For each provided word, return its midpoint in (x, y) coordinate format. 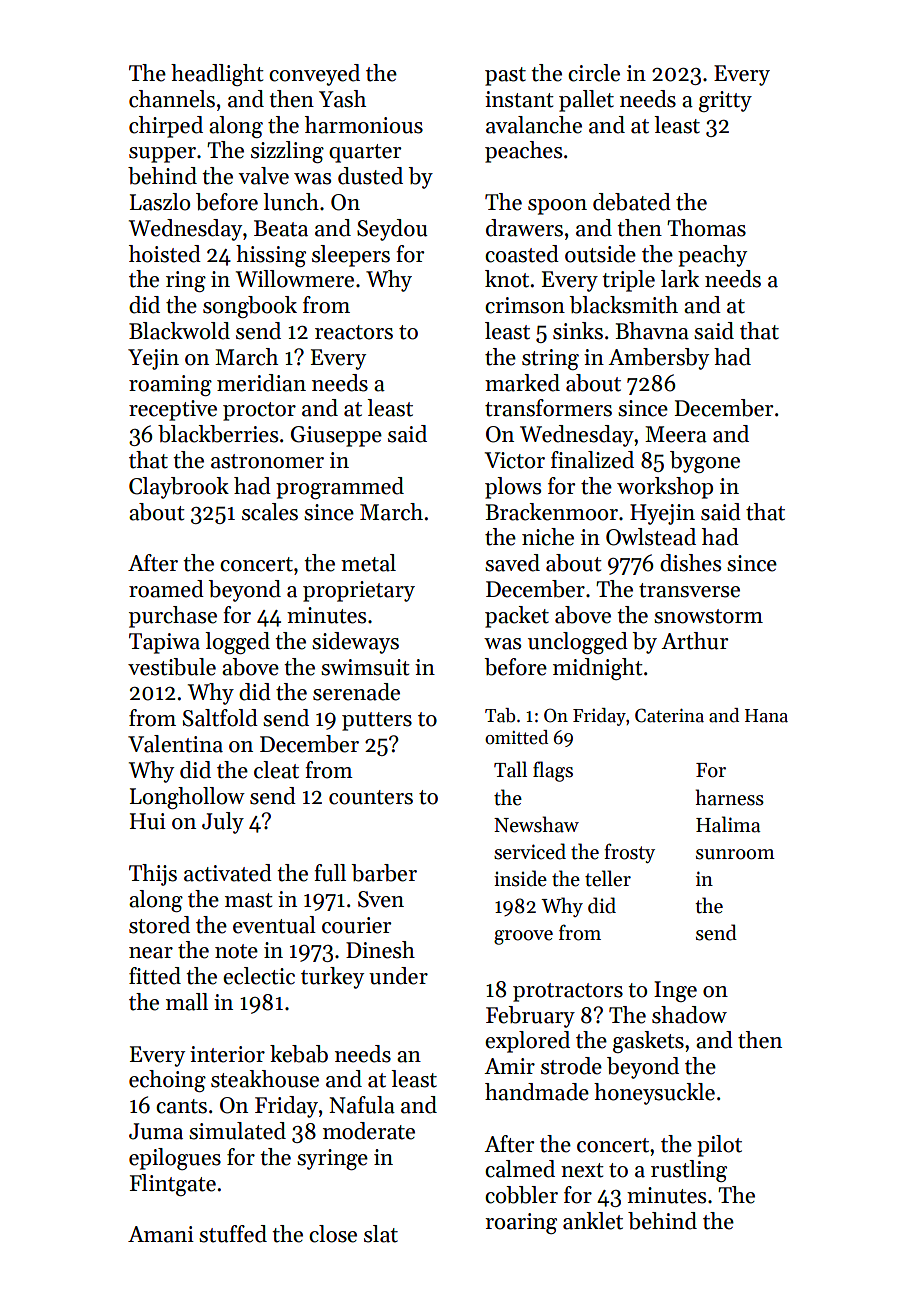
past (505, 76)
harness (729, 797)
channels (172, 99)
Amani (161, 1234)
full (330, 873)
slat (381, 1234)
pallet (586, 101)
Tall (510, 769)
